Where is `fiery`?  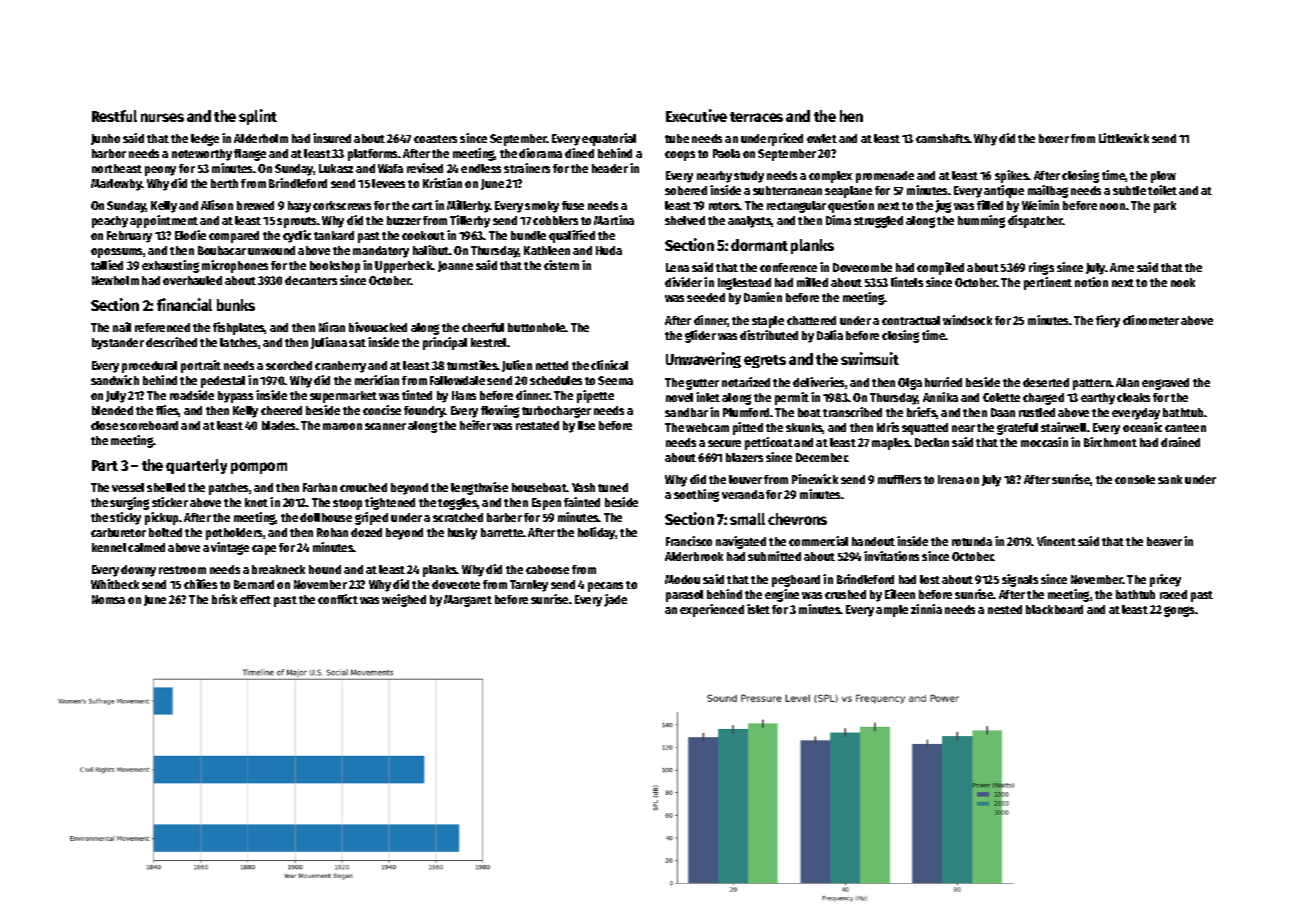 fiery is located at coordinates (1108, 321).
